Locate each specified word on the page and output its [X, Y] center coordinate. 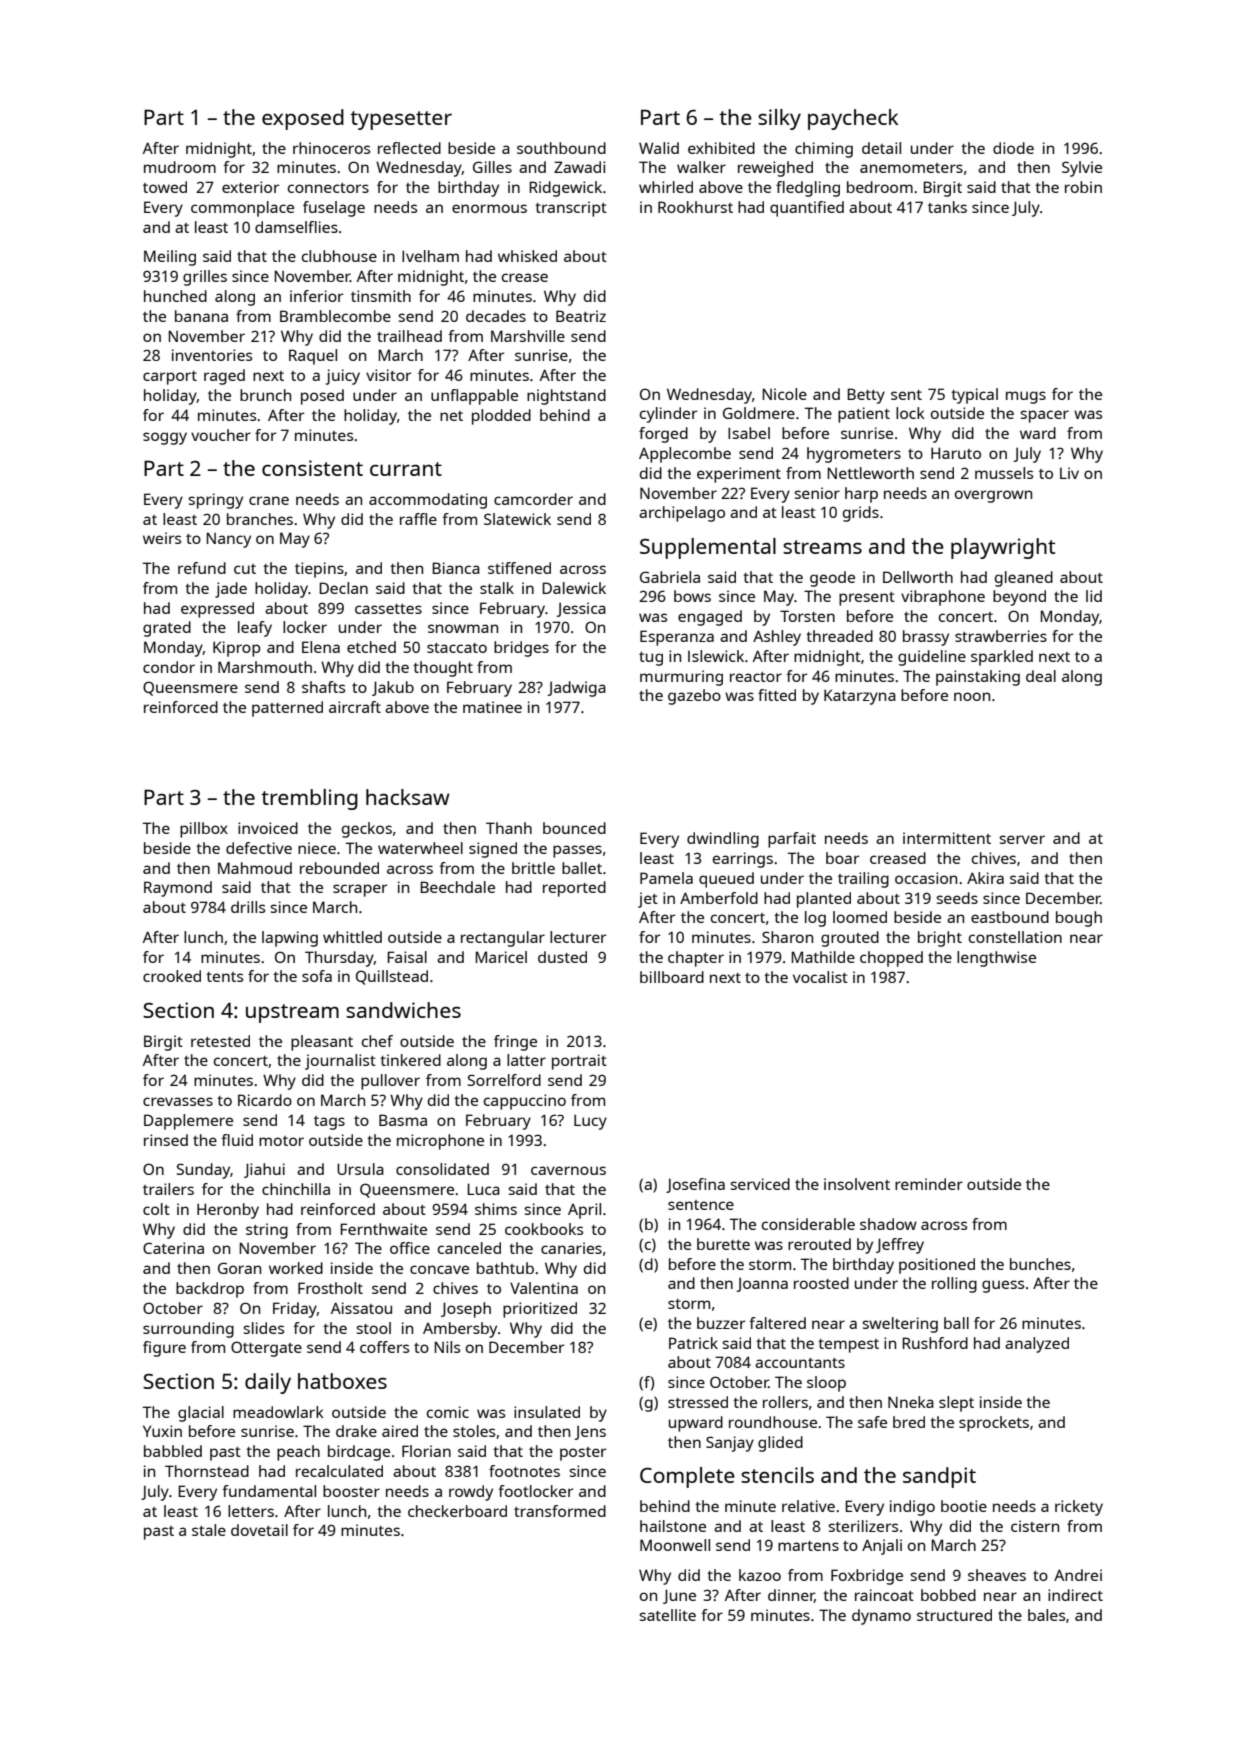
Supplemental [708, 548]
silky [779, 119]
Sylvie [1082, 169]
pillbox [204, 830]
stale [209, 1530]
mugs [1026, 397]
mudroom [180, 167]
